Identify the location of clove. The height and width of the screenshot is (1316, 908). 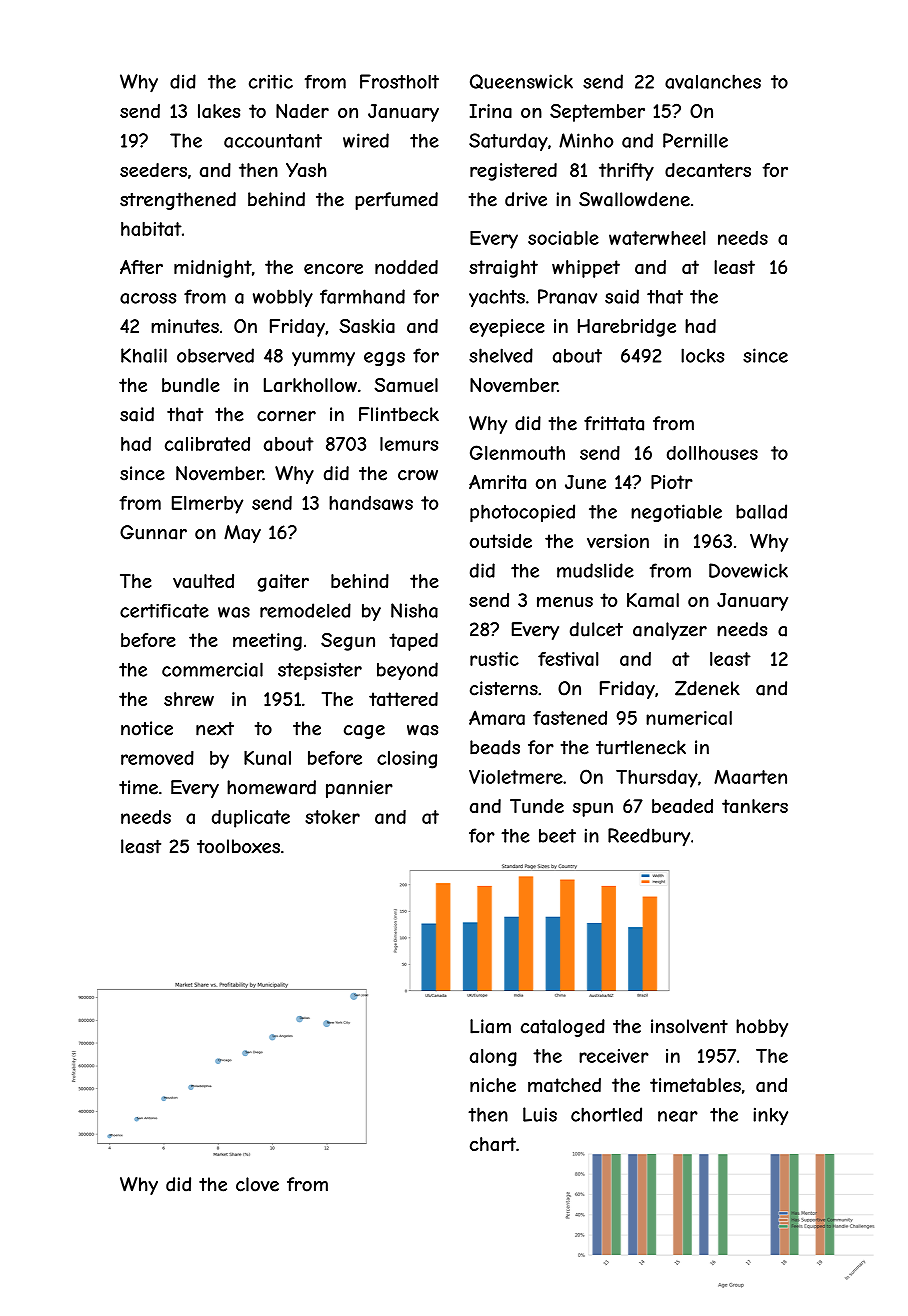
(257, 1184).
